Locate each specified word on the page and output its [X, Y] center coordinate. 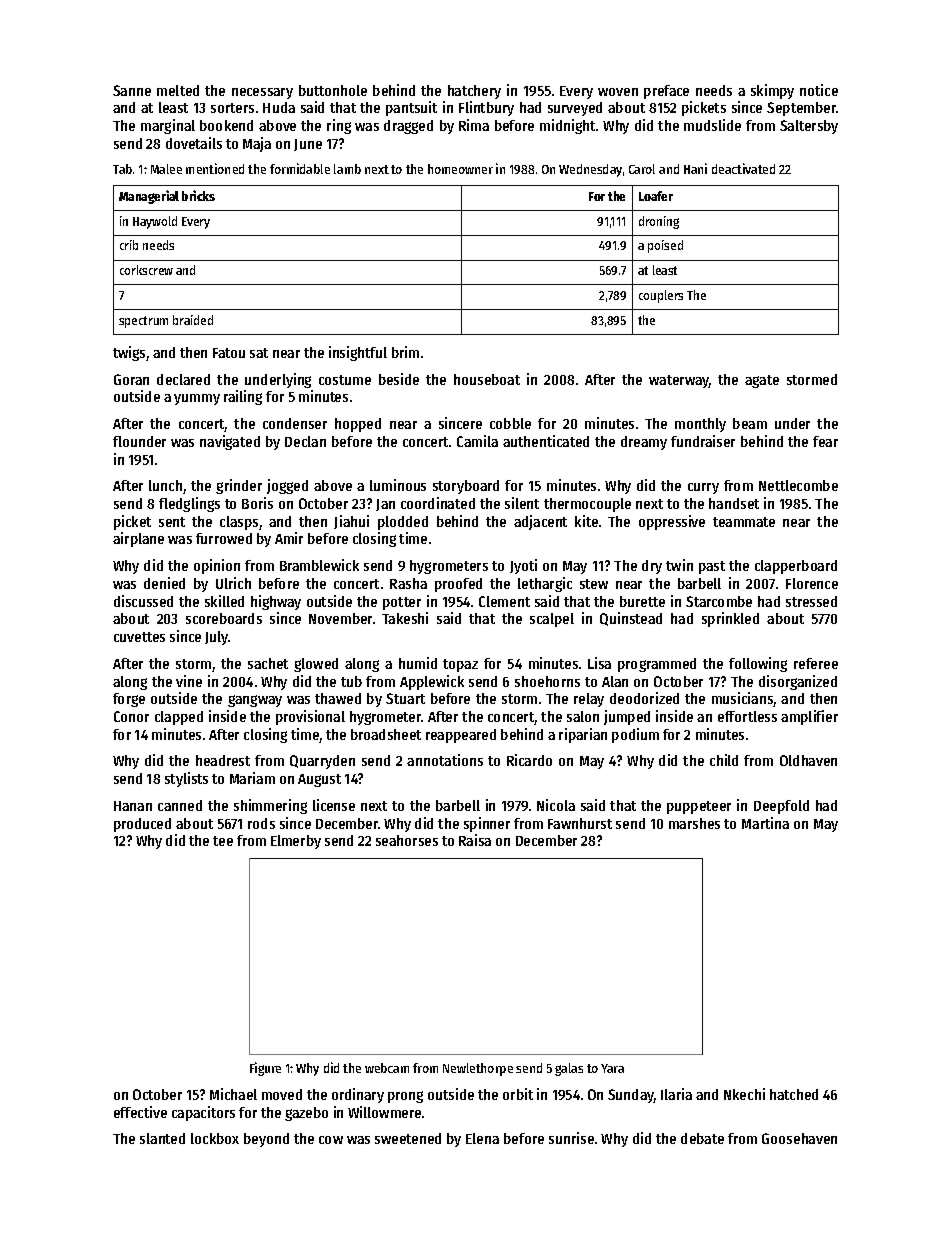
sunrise [571, 1138]
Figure [265, 1069]
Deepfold [781, 807]
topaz [460, 665]
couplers [661, 296]
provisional [310, 717]
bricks [198, 195]
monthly [700, 425]
